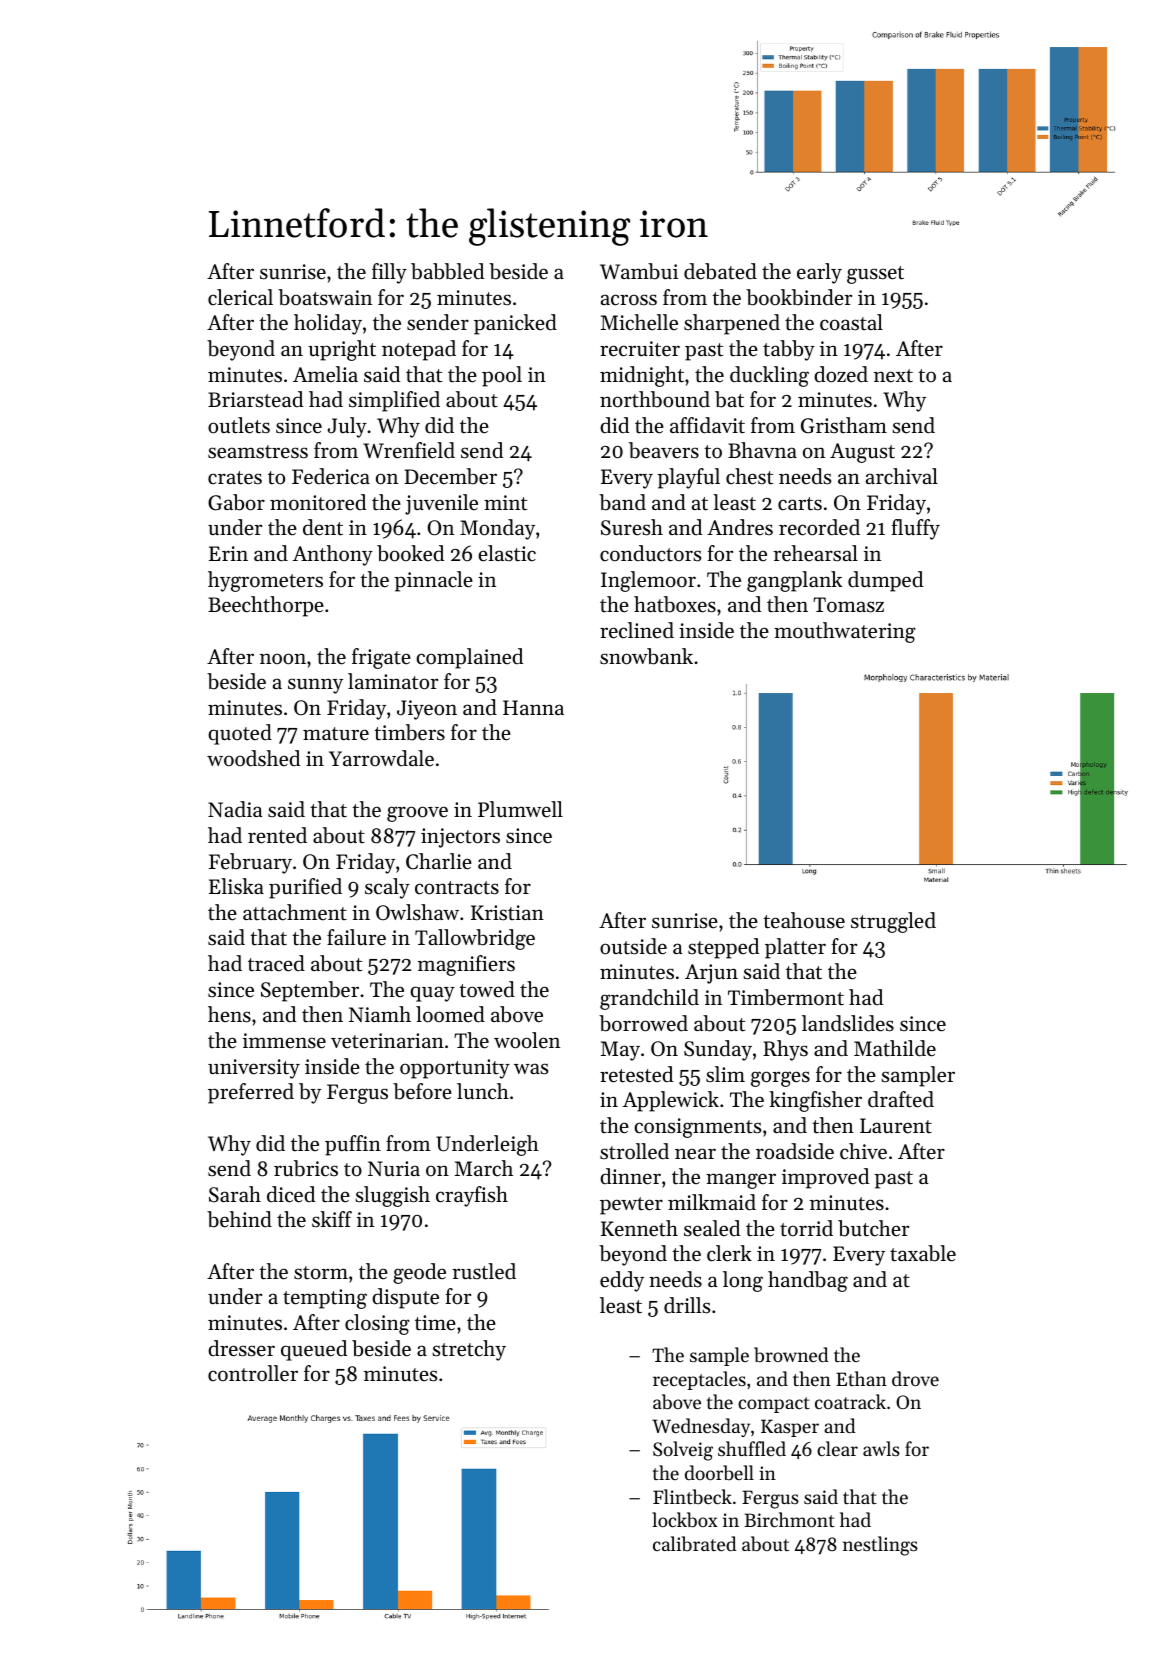 The width and height of the image is (1165, 1654). What do you see at coordinates (392, 1196) in the image?
I see `sluggish` at bounding box center [392, 1196].
